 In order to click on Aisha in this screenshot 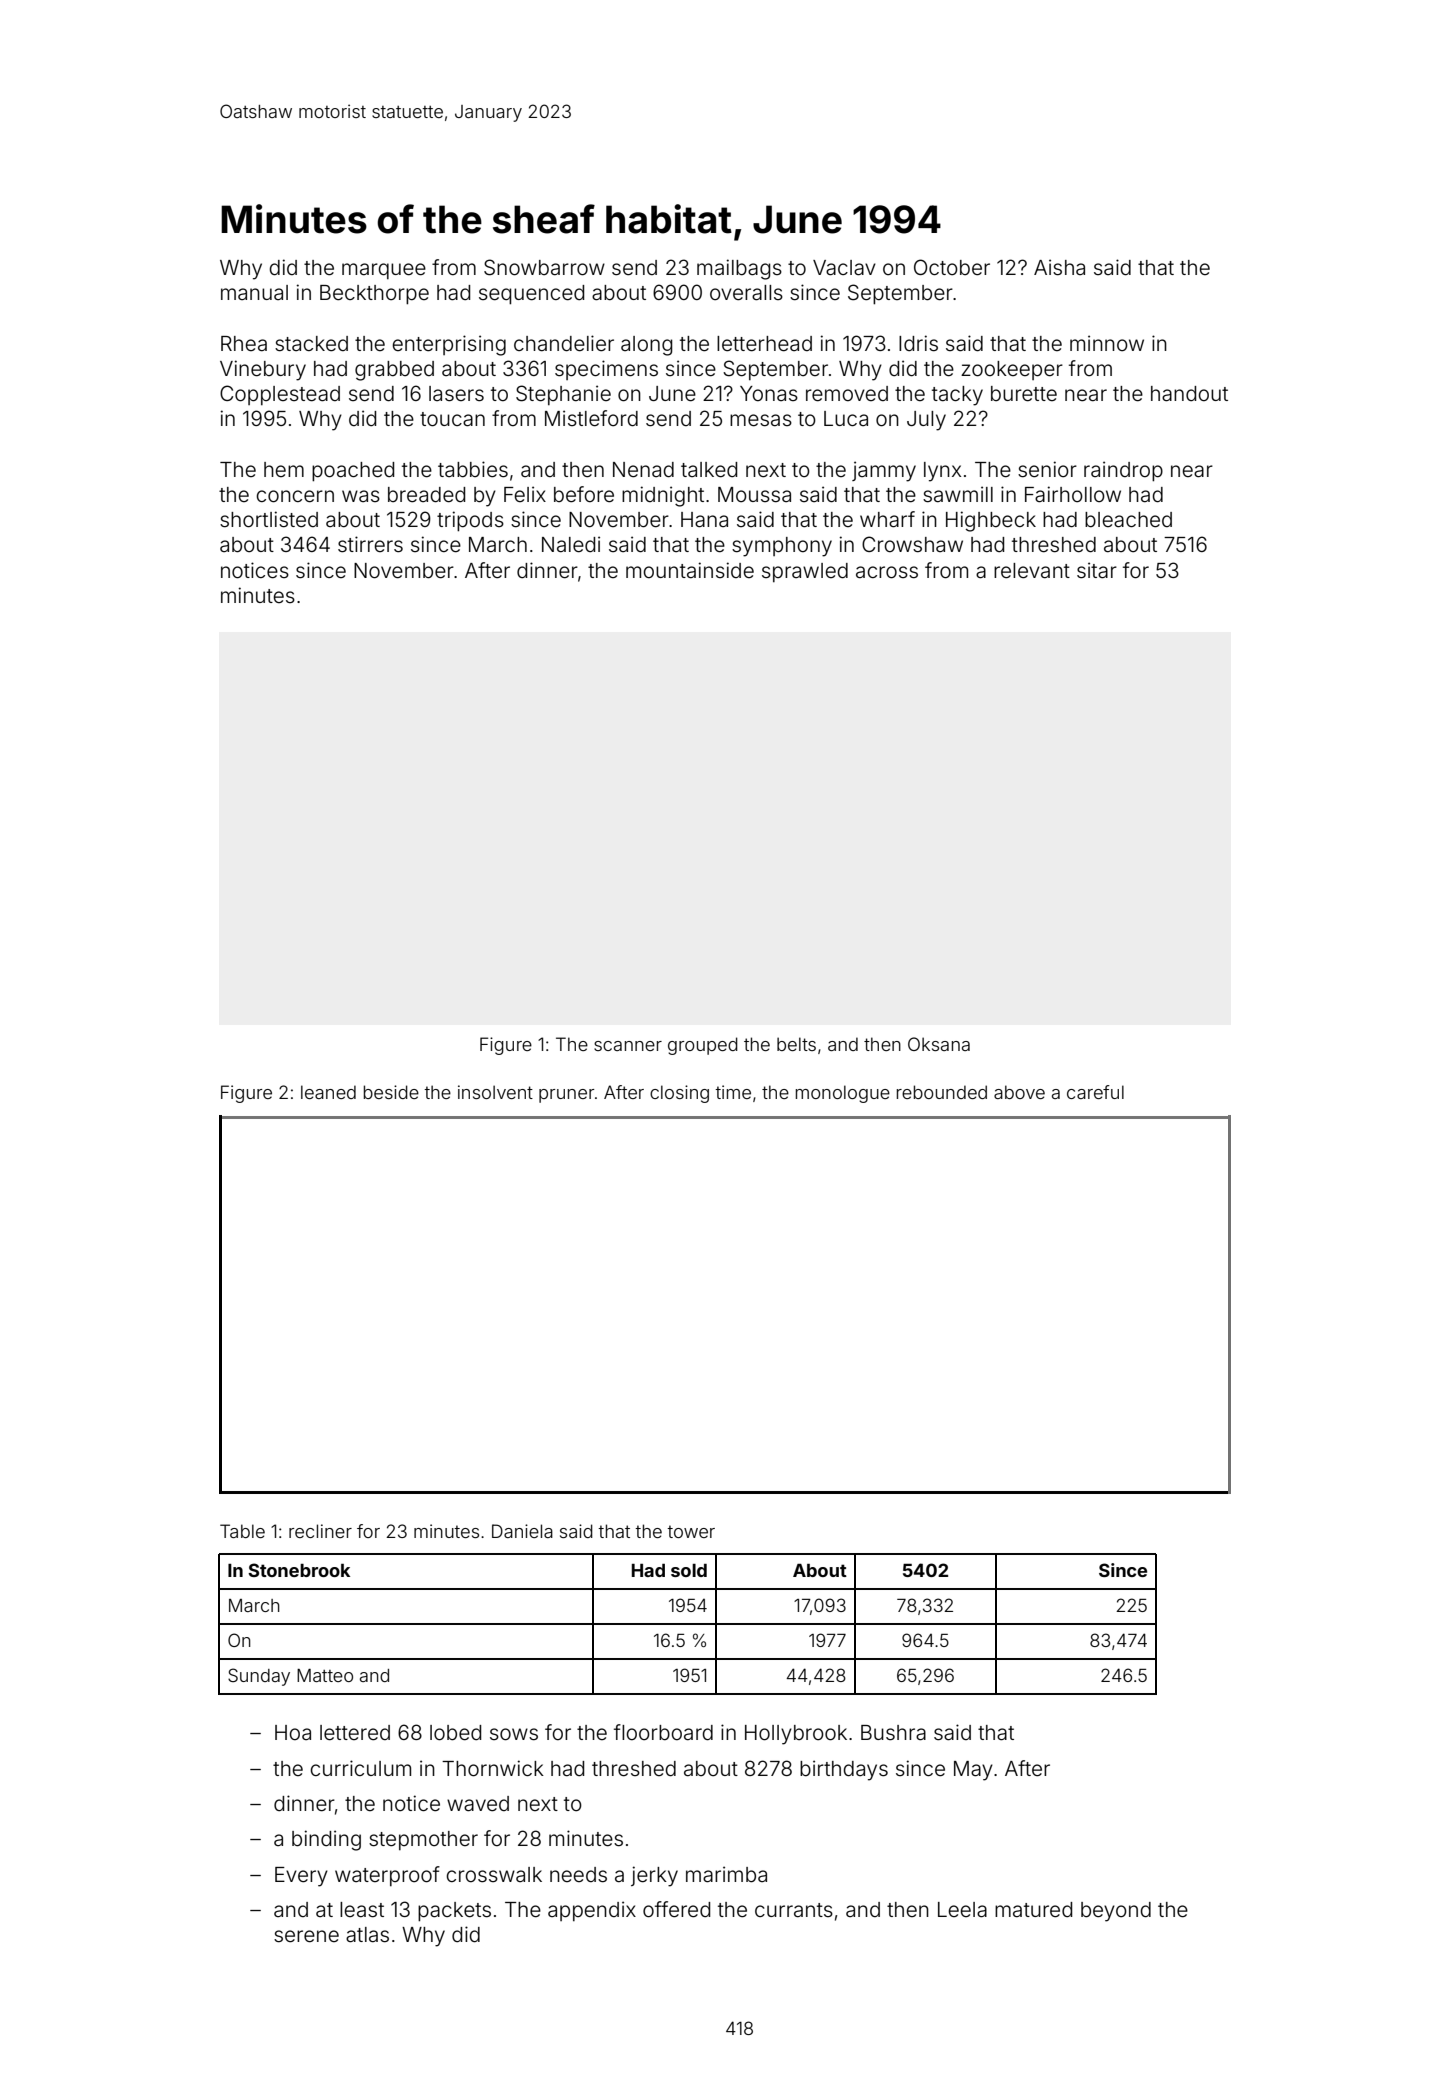, I will do `click(1059, 267)`.
